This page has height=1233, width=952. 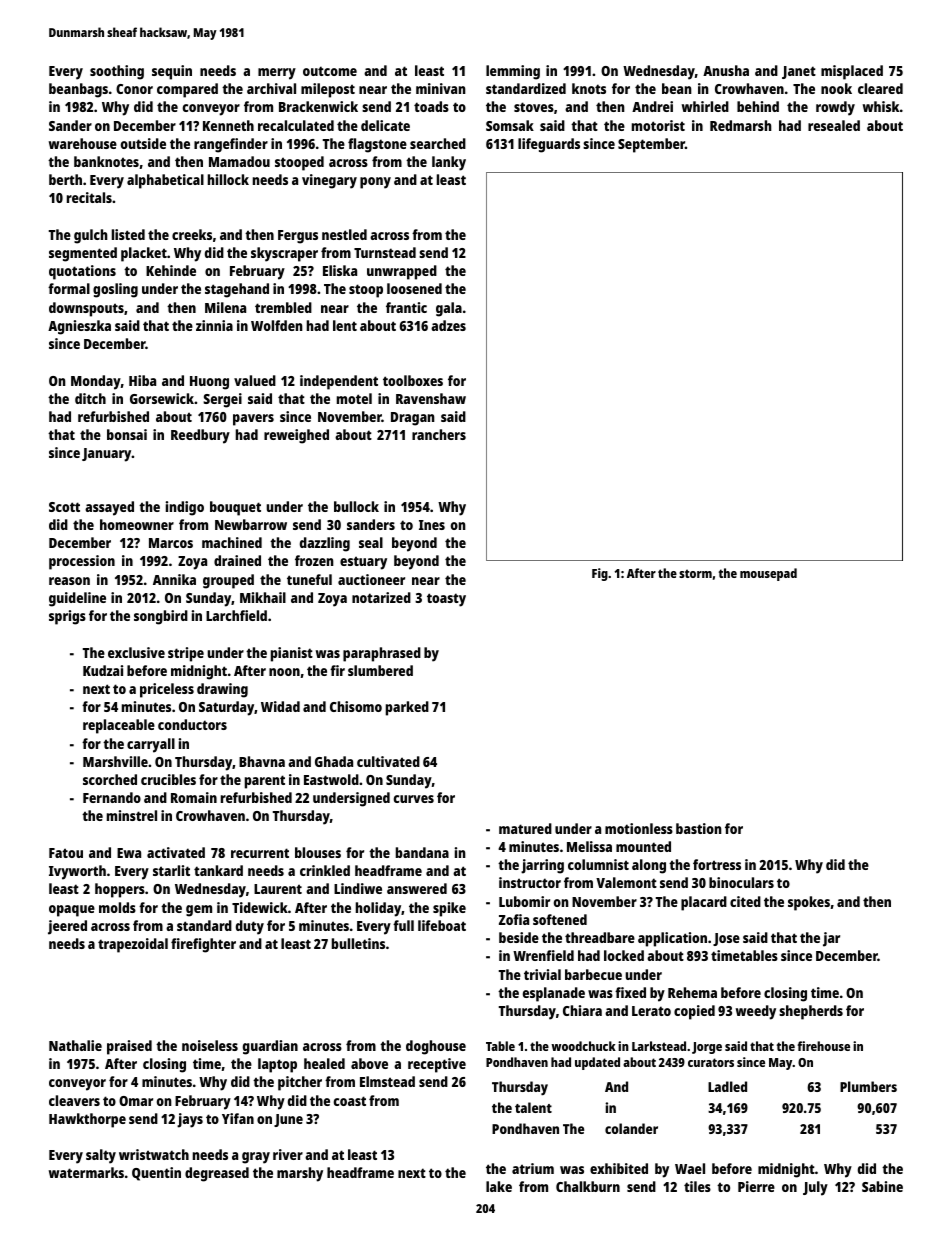 What do you see at coordinates (809, 903) in the page?
I see `spokes` at bounding box center [809, 903].
